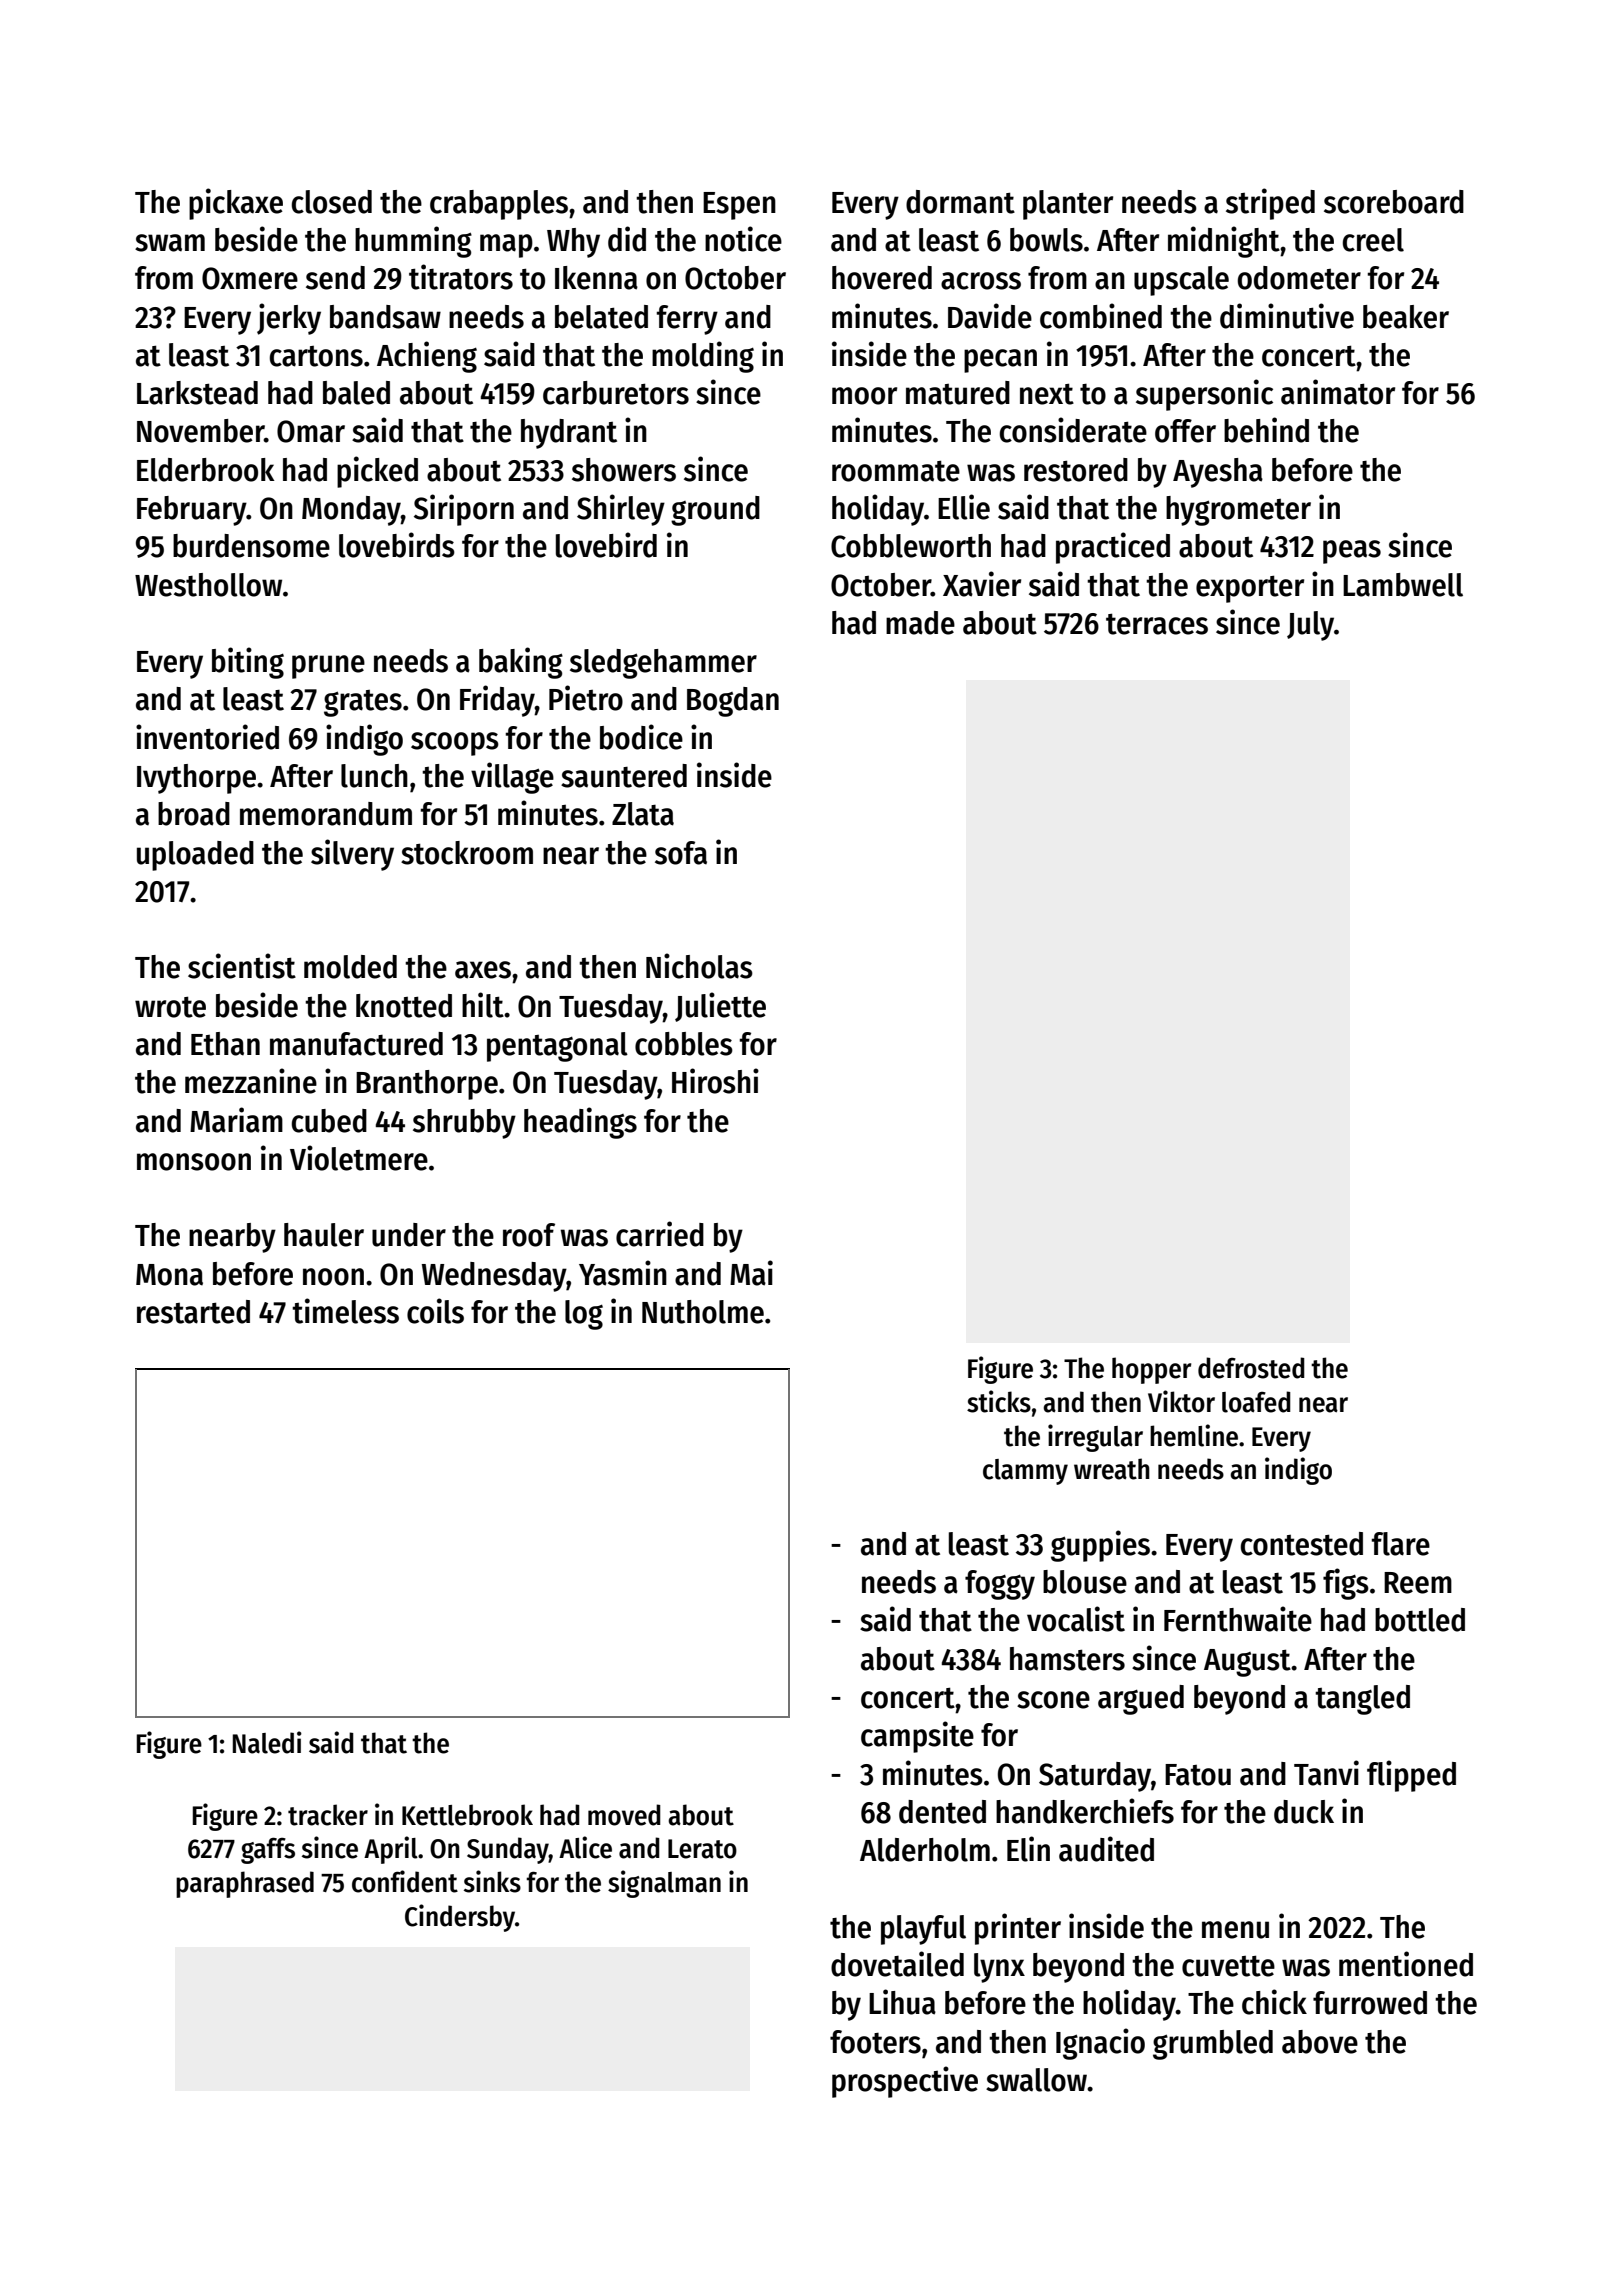 This screenshot has height=2292, width=1620. Describe the element at coordinates (1256, 1402) in the screenshot. I see `loafed` at that location.
